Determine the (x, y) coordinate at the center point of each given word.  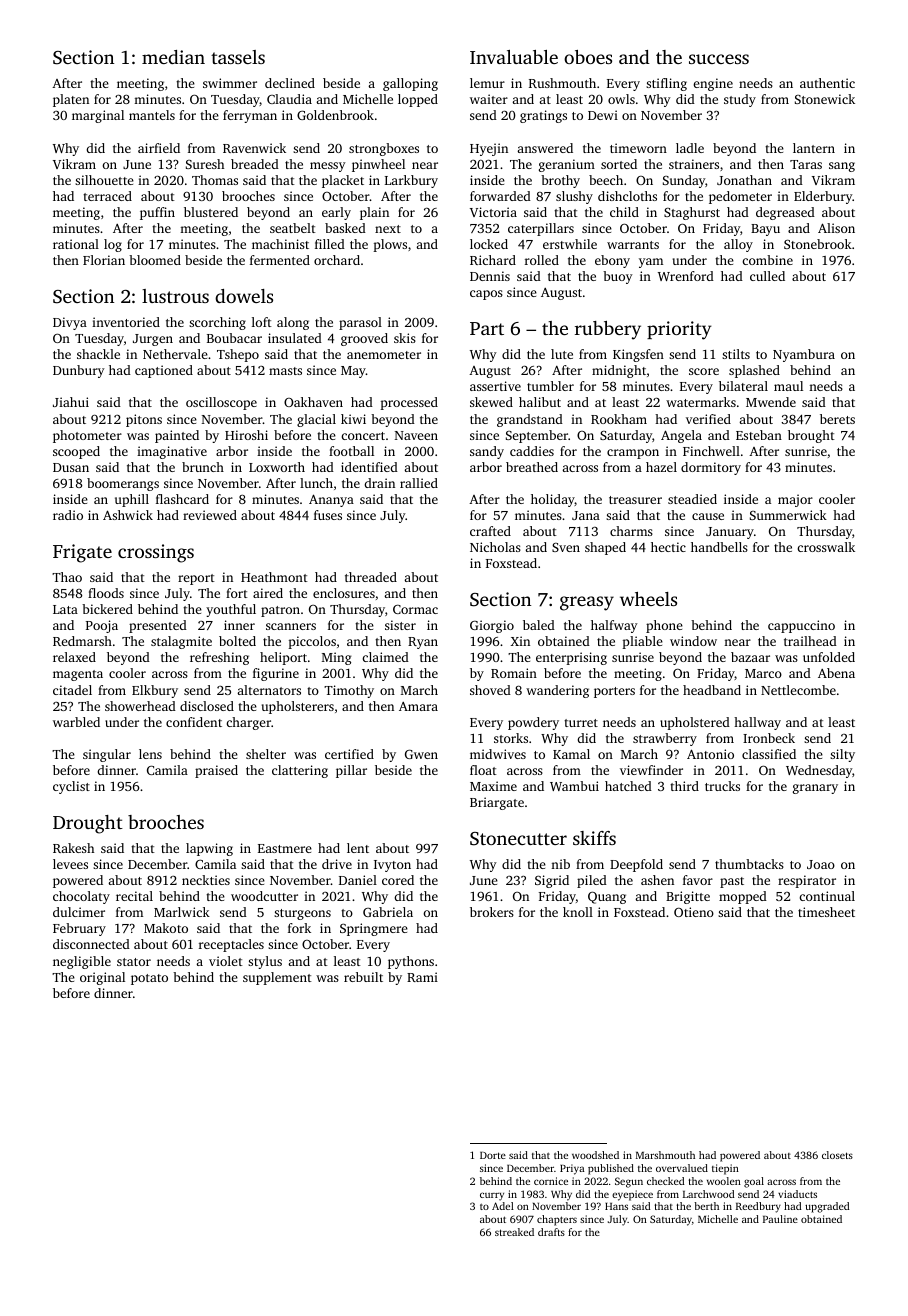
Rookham (619, 419)
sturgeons (302, 914)
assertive (495, 386)
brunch (203, 467)
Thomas (215, 180)
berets (837, 419)
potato (149, 979)
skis (405, 338)
